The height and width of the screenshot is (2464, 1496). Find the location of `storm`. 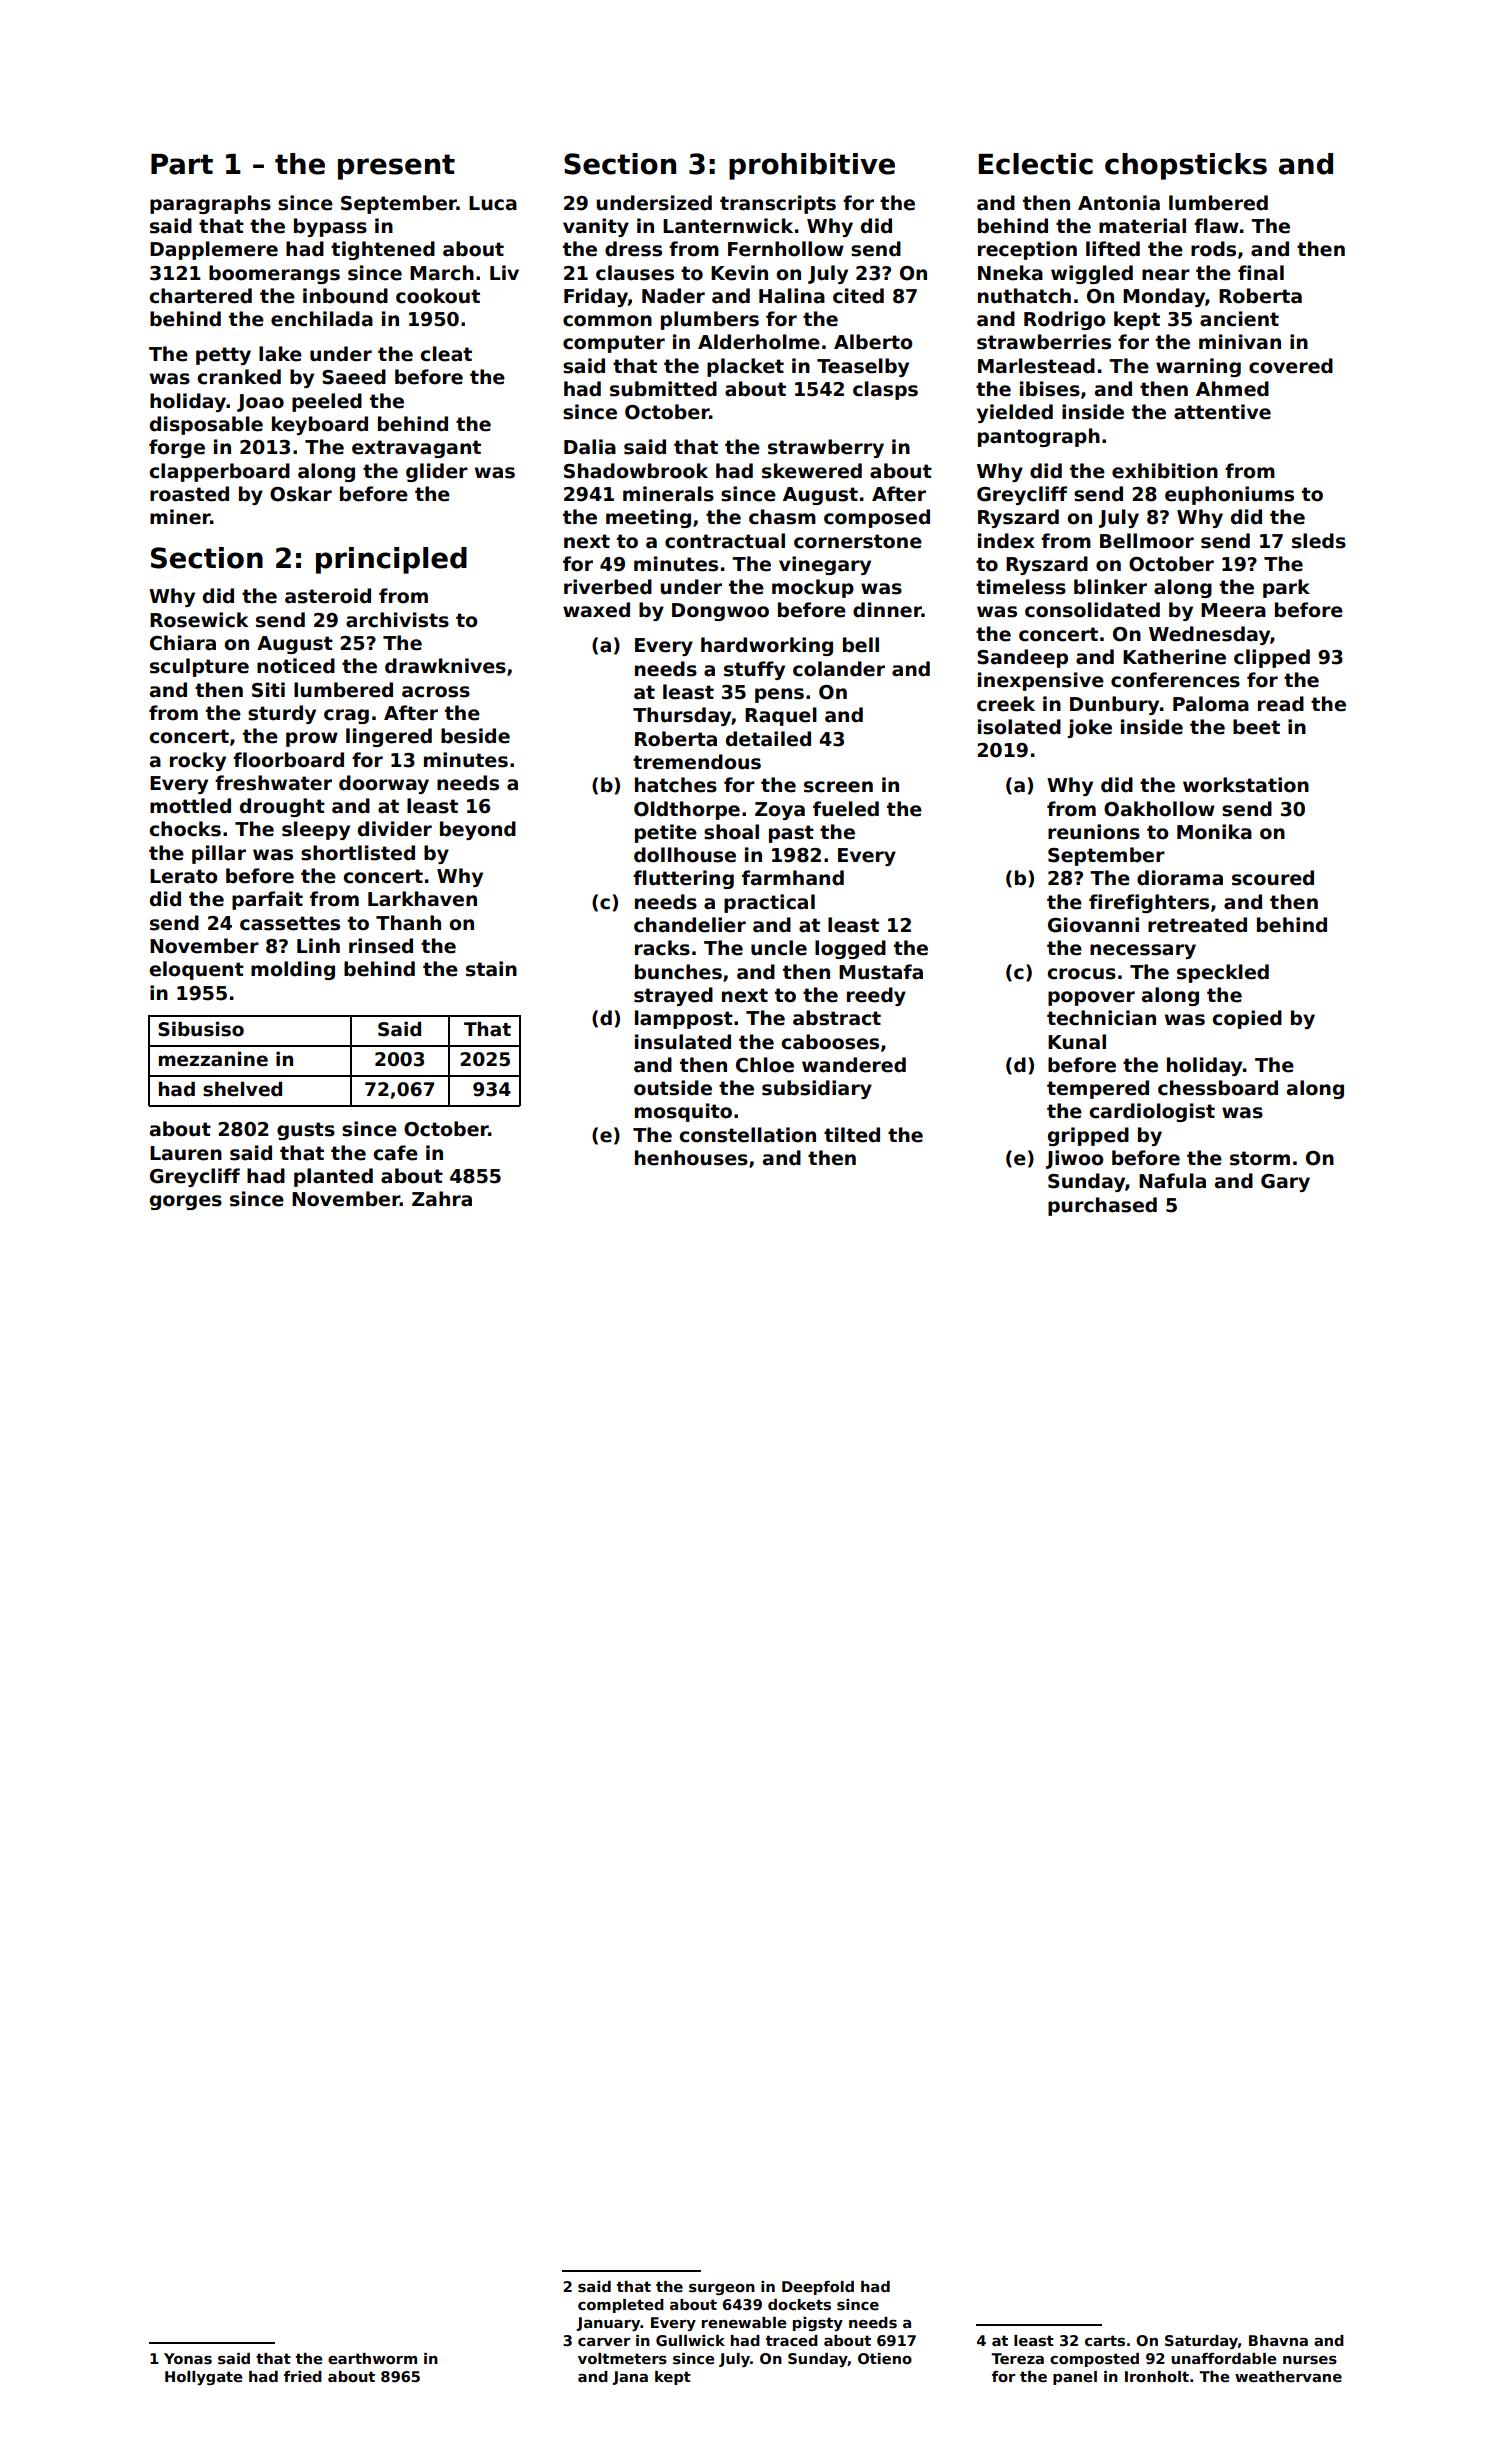

storm is located at coordinates (1260, 1158).
